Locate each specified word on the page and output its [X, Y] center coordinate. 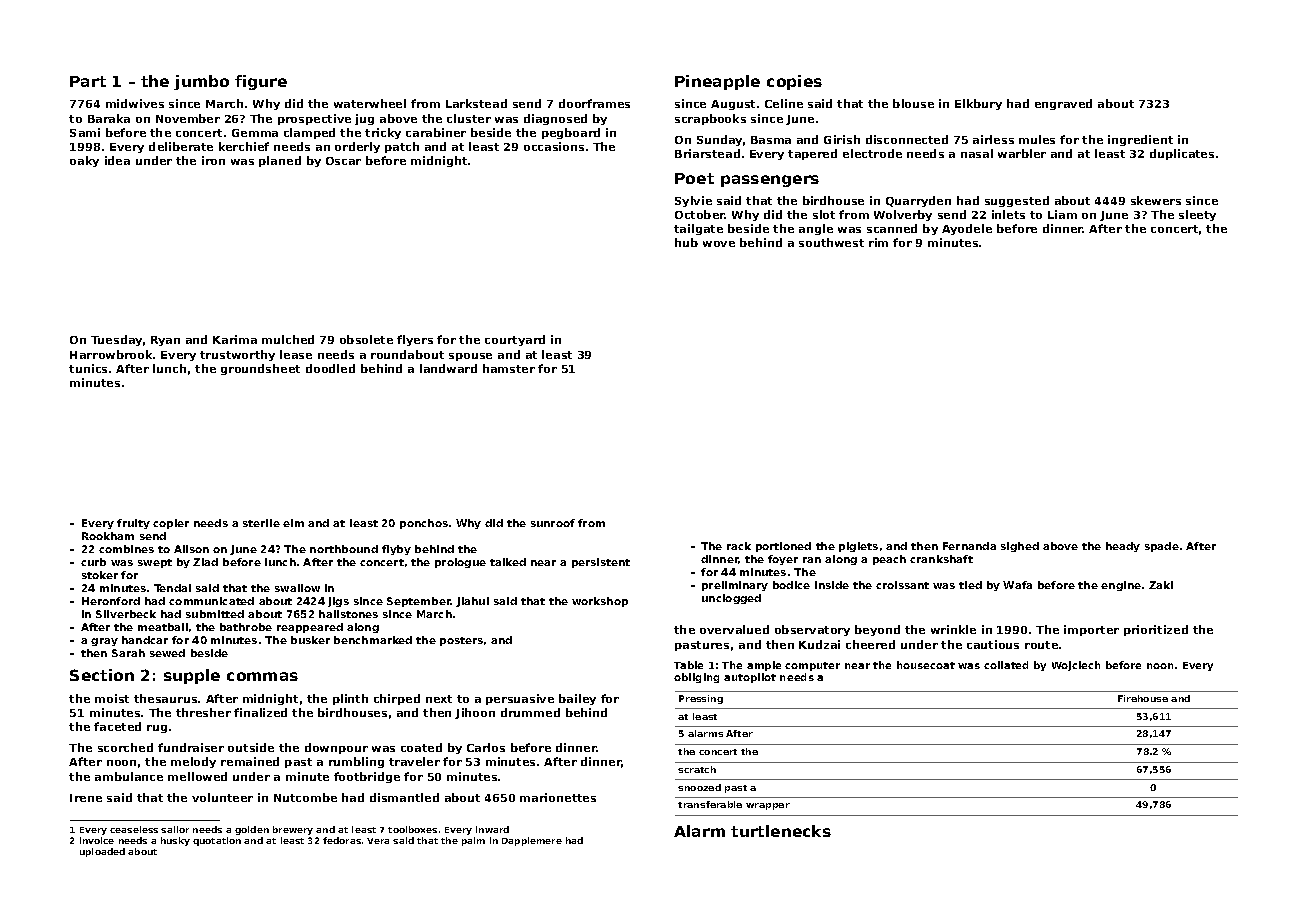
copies [794, 82]
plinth [350, 699]
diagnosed [555, 119]
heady [1123, 547]
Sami [85, 132]
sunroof [553, 523]
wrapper [768, 806]
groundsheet [260, 369]
